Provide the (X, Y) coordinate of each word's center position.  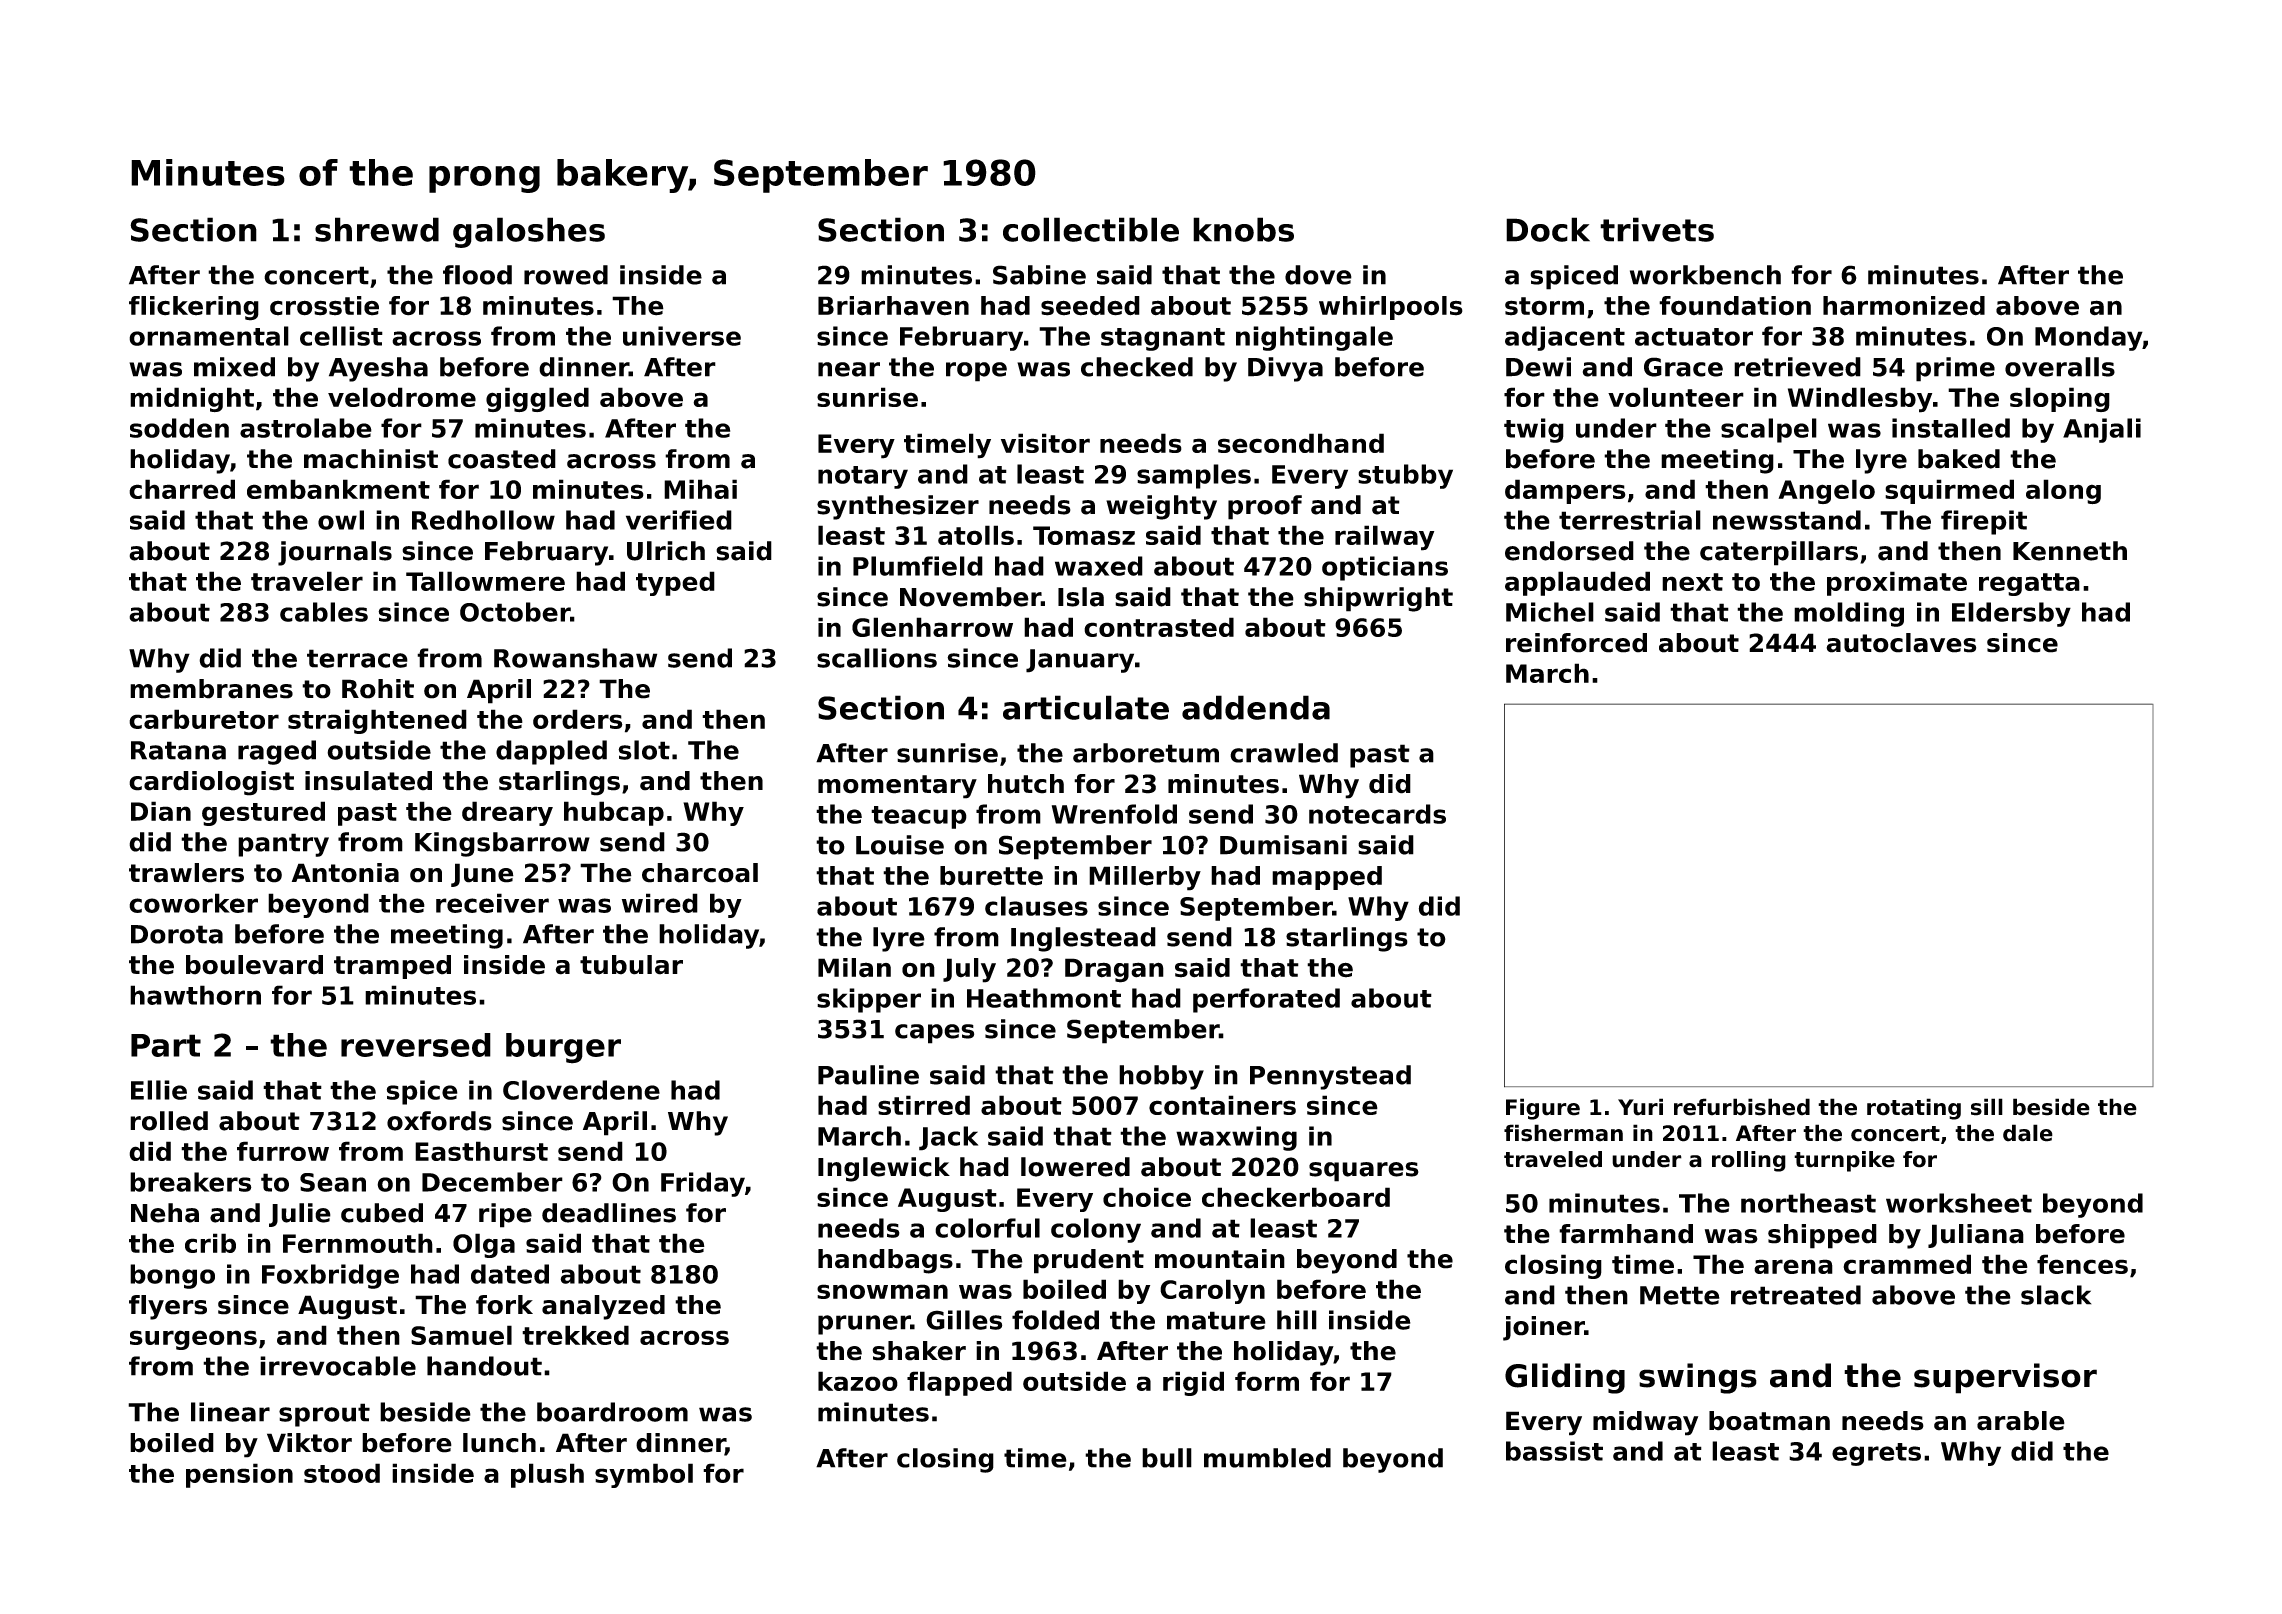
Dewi (1538, 367)
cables (324, 612)
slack (2056, 1295)
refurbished (1742, 1107)
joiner (1544, 1328)
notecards (1377, 814)
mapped (1327, 878)
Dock (1548, 229)
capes (934, 1034)
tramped (392, 967)
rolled (169, 1121)
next (1692, 582)
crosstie (324, 306)
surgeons (193, 1340)
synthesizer (898, 507)
